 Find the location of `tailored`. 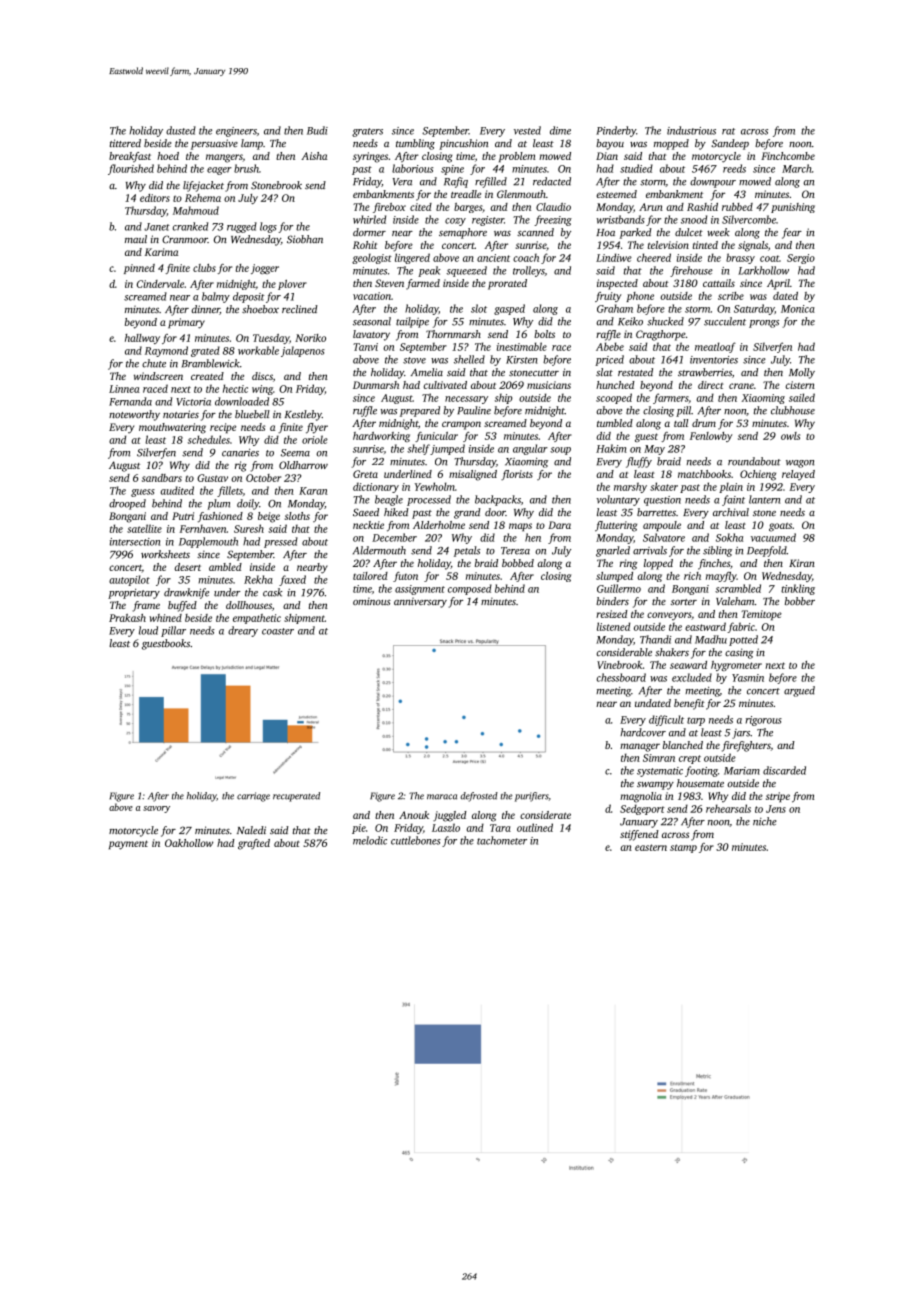

tailored is located at coordinates (370, 576).
